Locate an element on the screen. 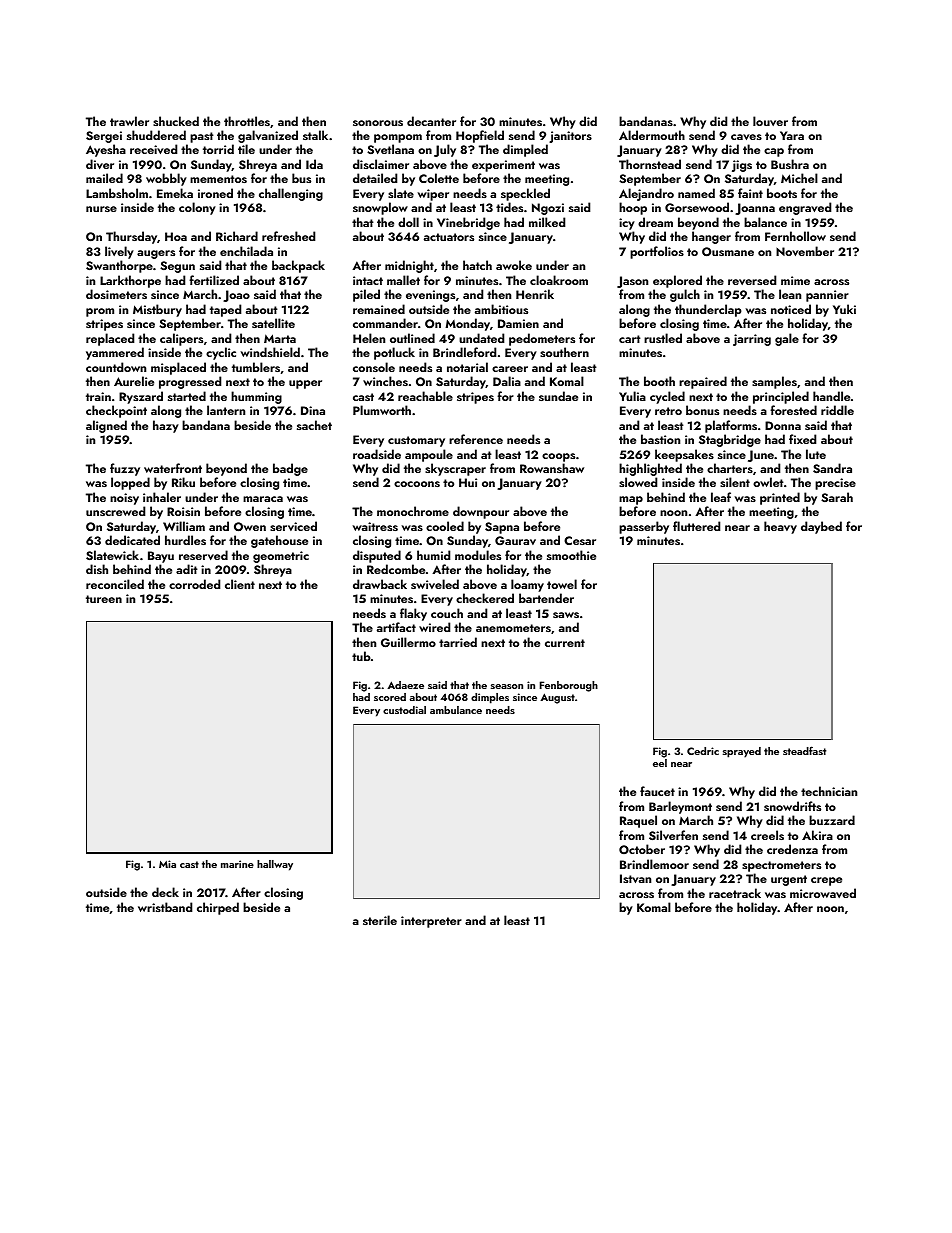 This screenshot has width=952, height=1233. decanter is located at coordinates (431, 121).
